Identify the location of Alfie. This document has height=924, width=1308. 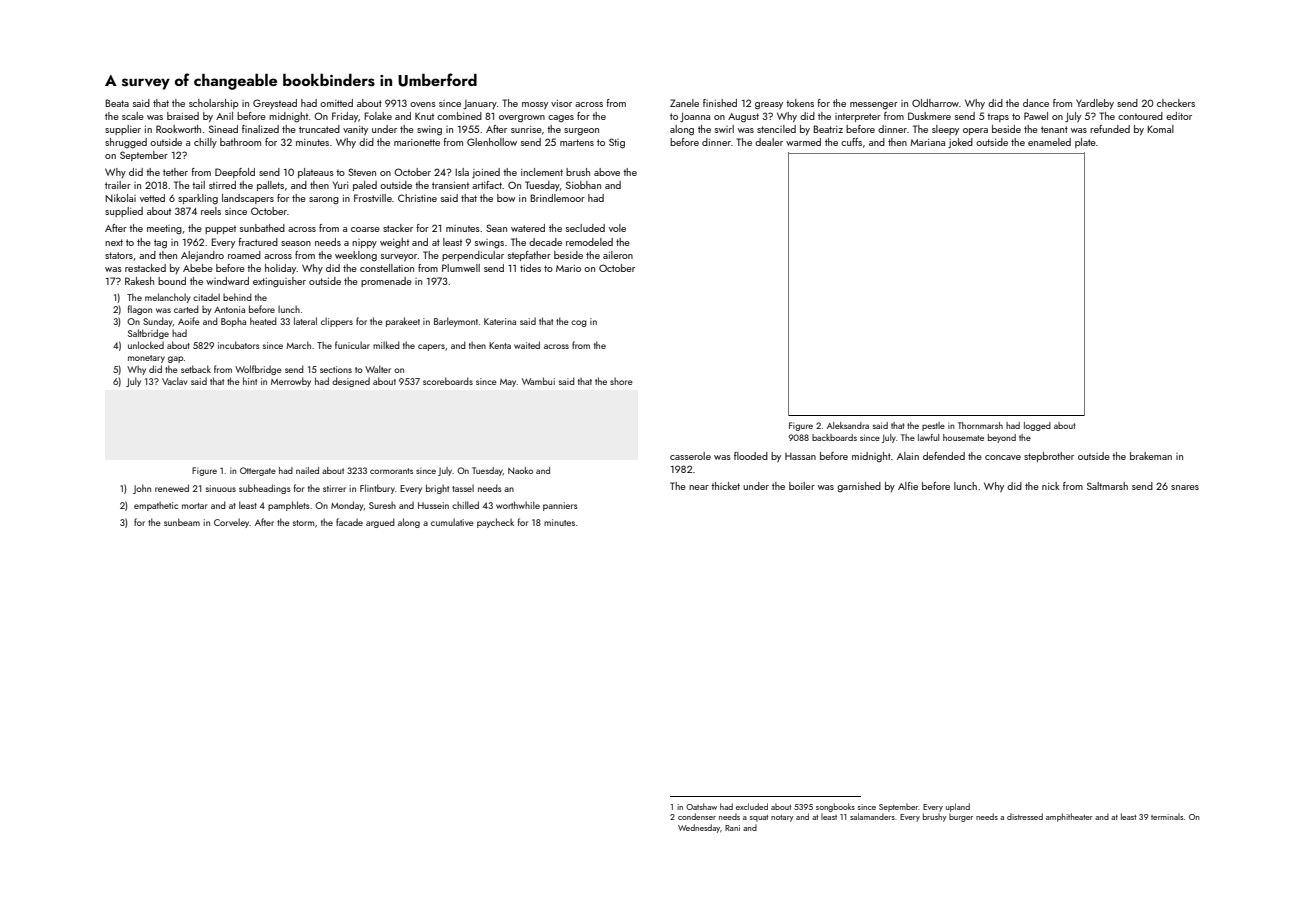
(908, 486).
